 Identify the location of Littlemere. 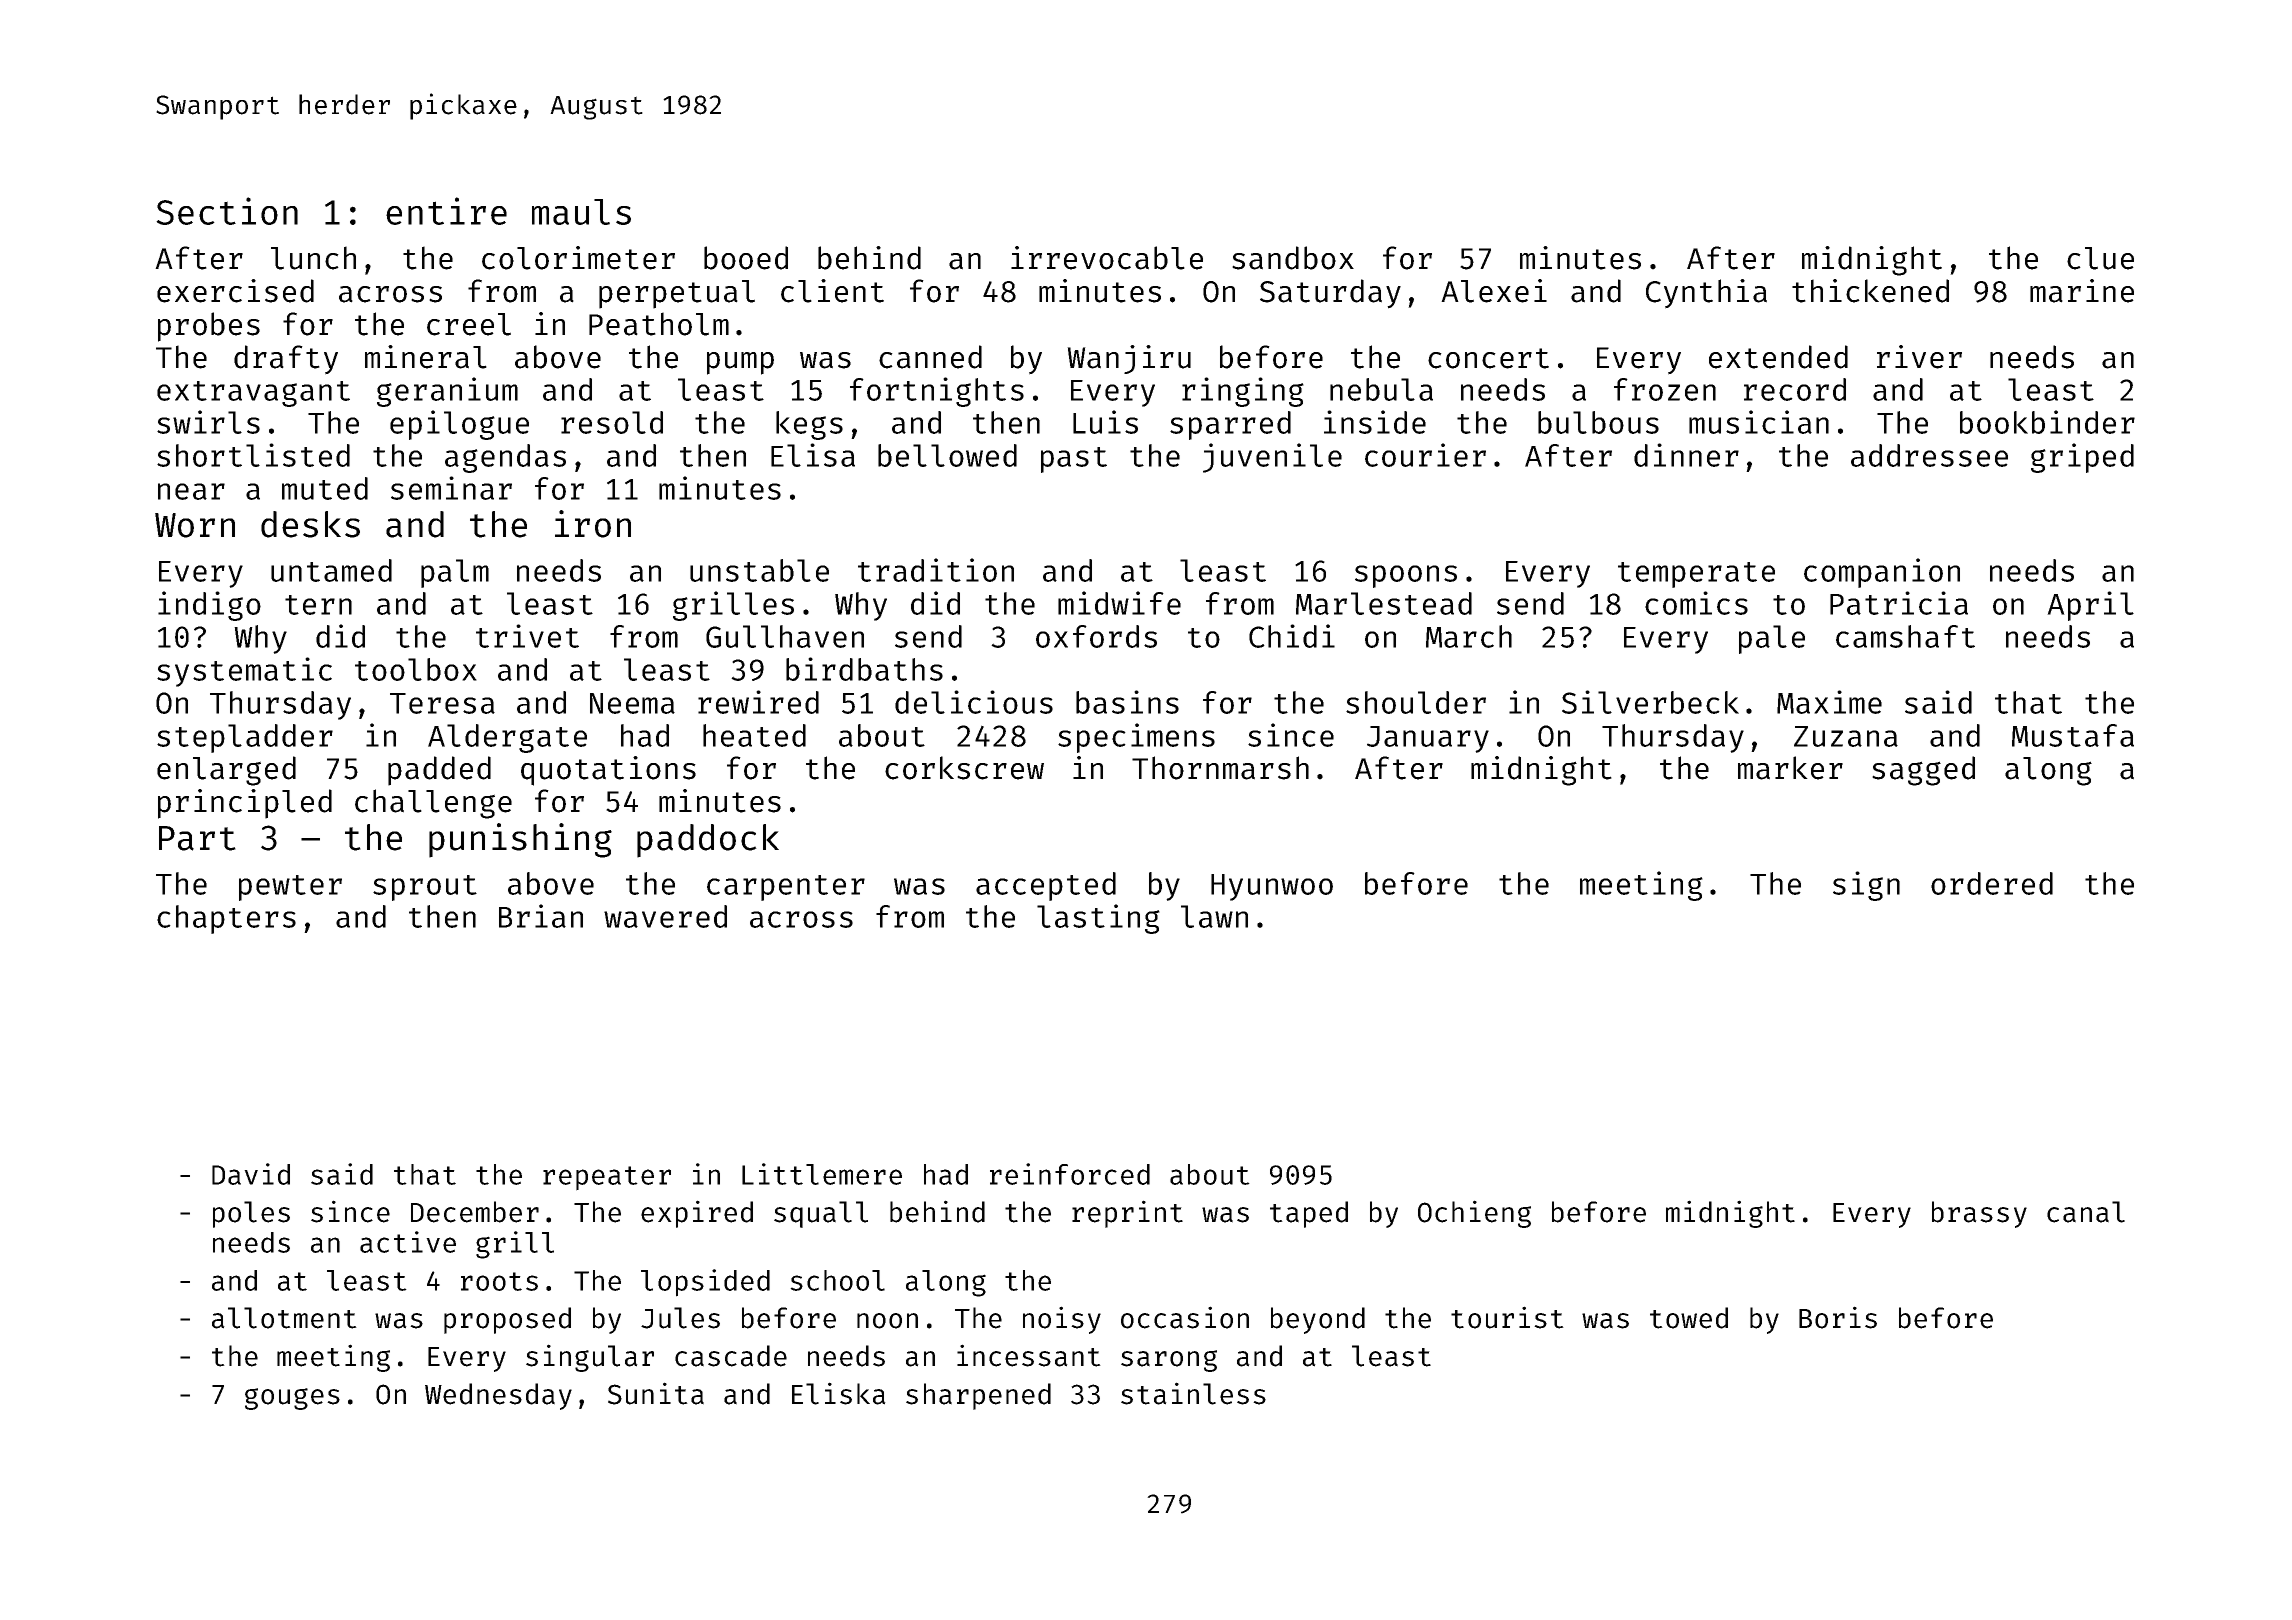
(822, 1174).
